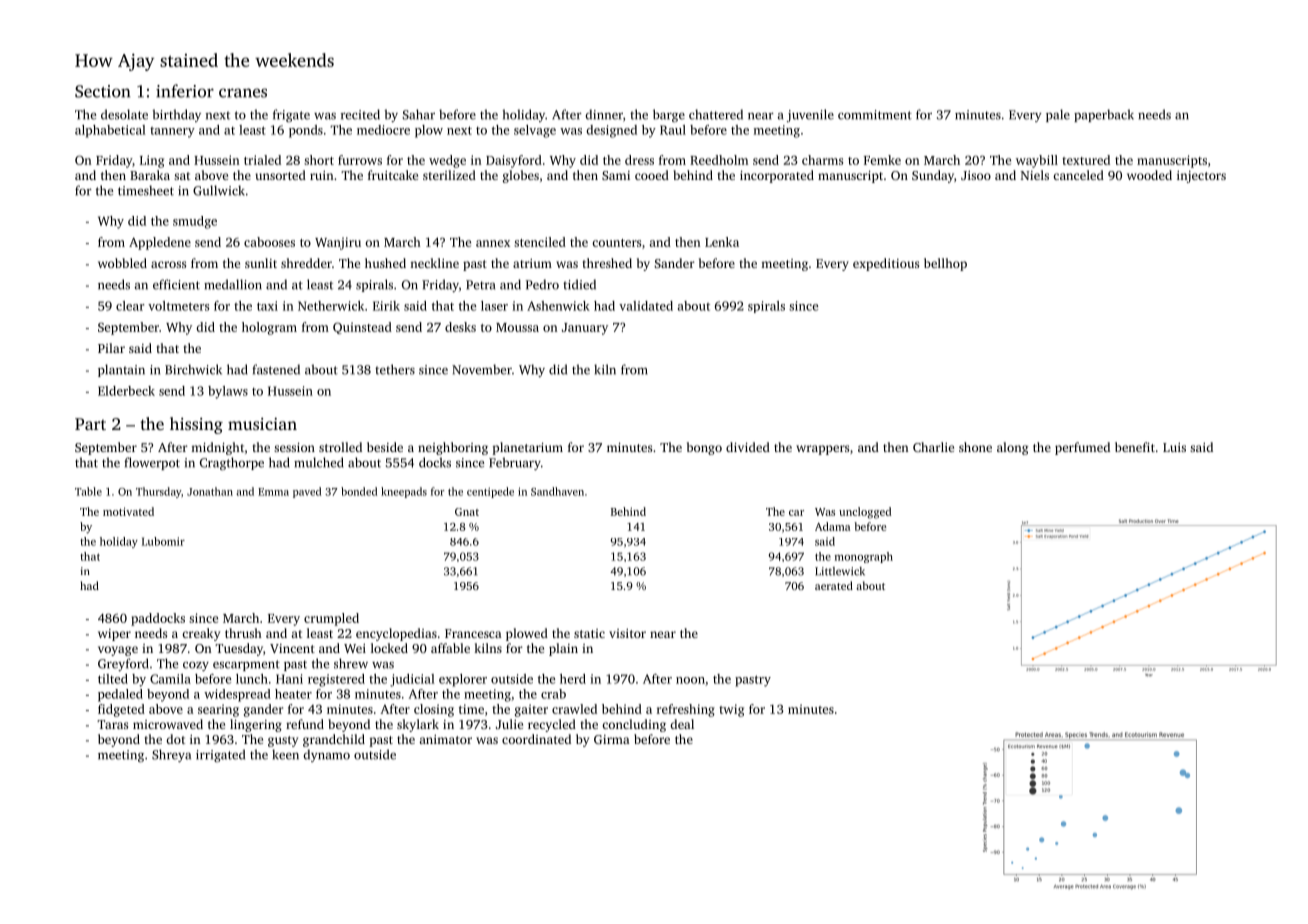 The image size is (1308, 924). I want to click on bylaws, so click(228, 392).
